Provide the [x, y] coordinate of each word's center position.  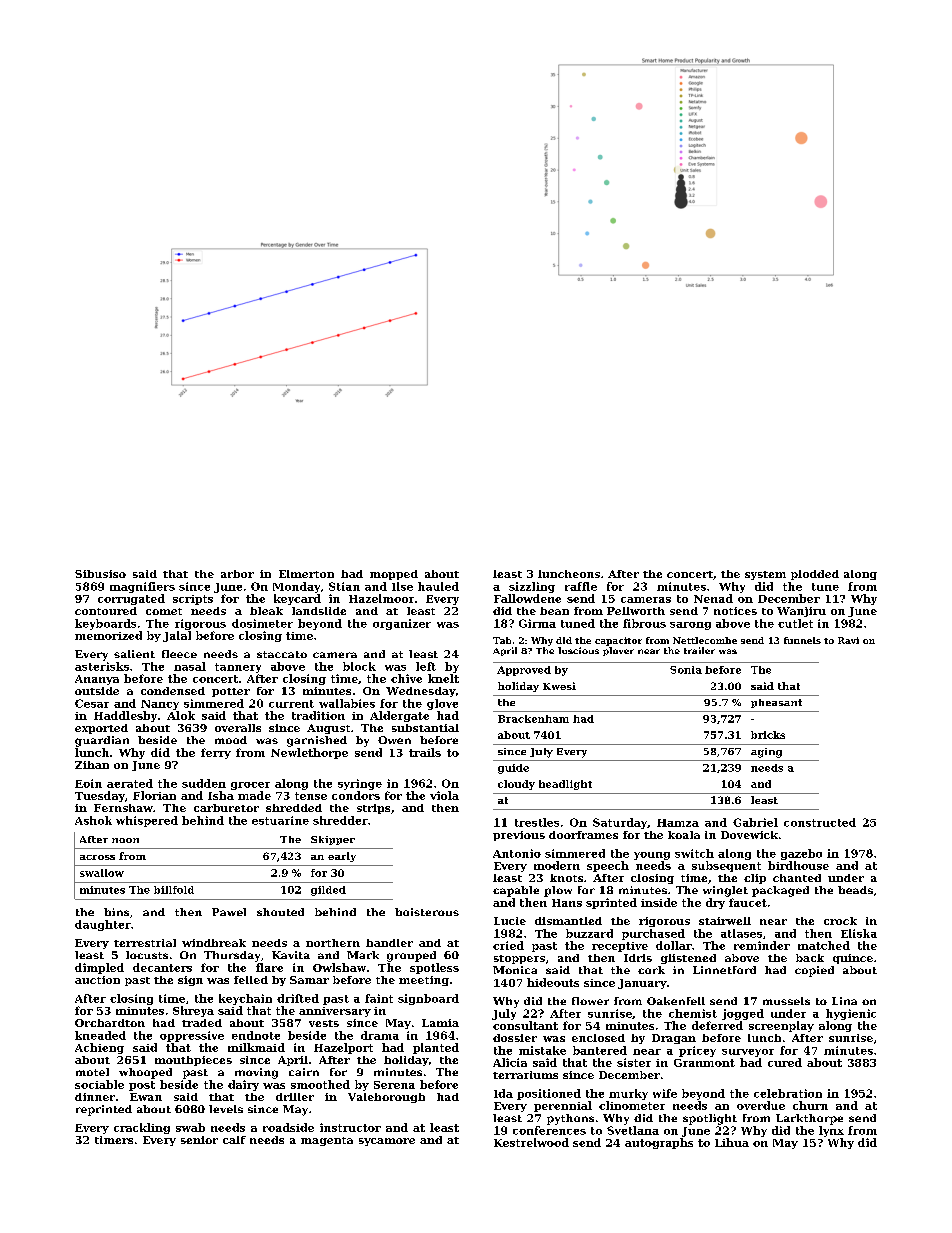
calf [234, 1140]
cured [785, 1062]
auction [97, 980]
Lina [844, 1001]
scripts [193, 600]
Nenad [713, 598]
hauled [438, 586]
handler [389, 943]
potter [231, 692]
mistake [542, 1050]
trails [425, 752]
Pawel [229, 912]
